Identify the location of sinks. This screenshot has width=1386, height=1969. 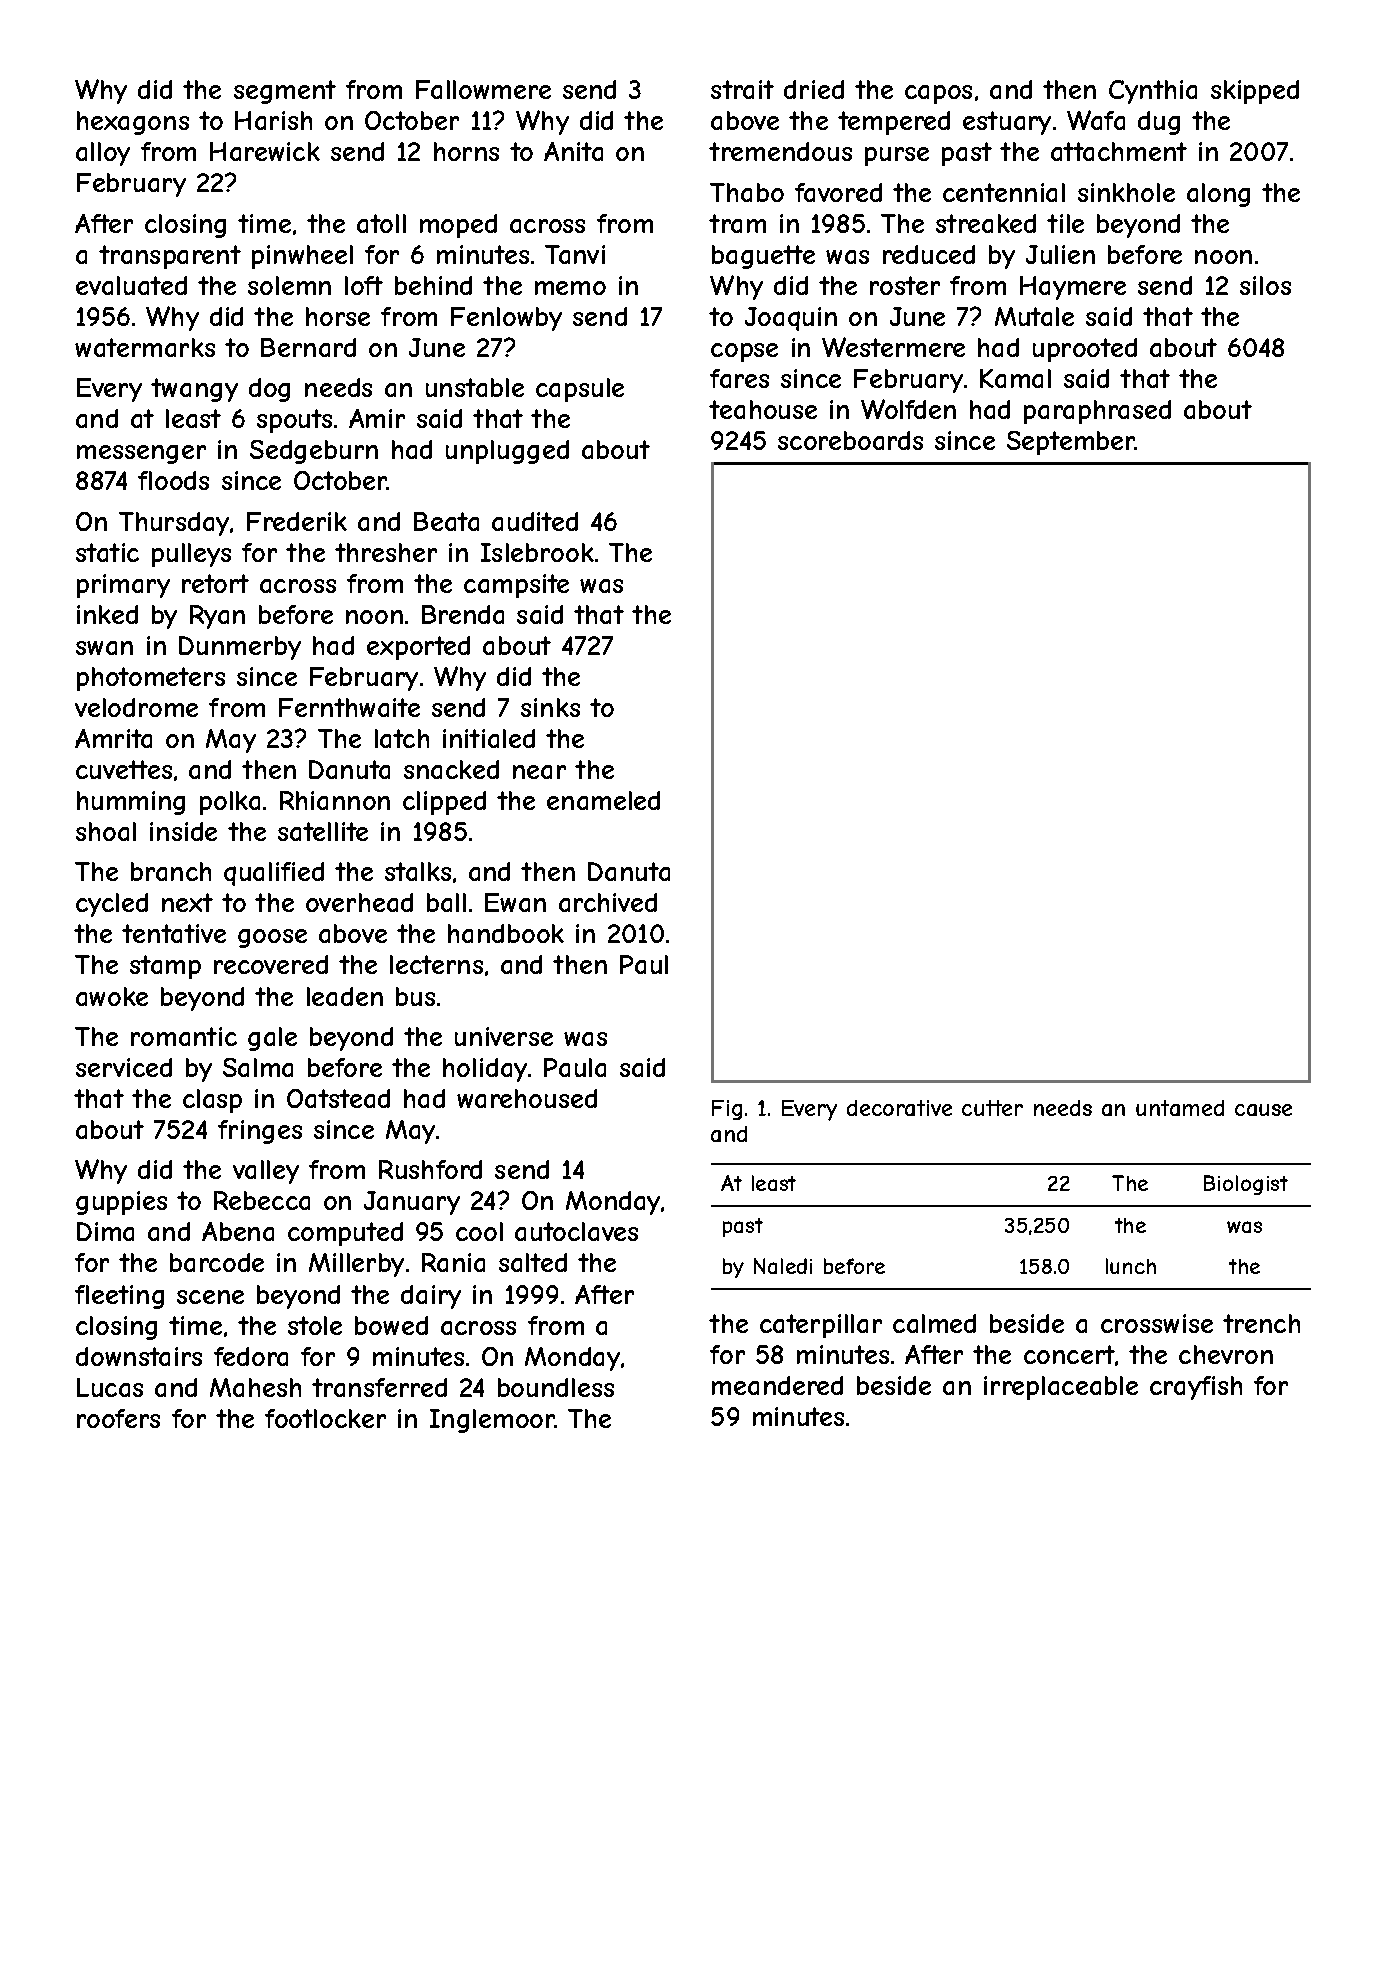
(550, 707).
